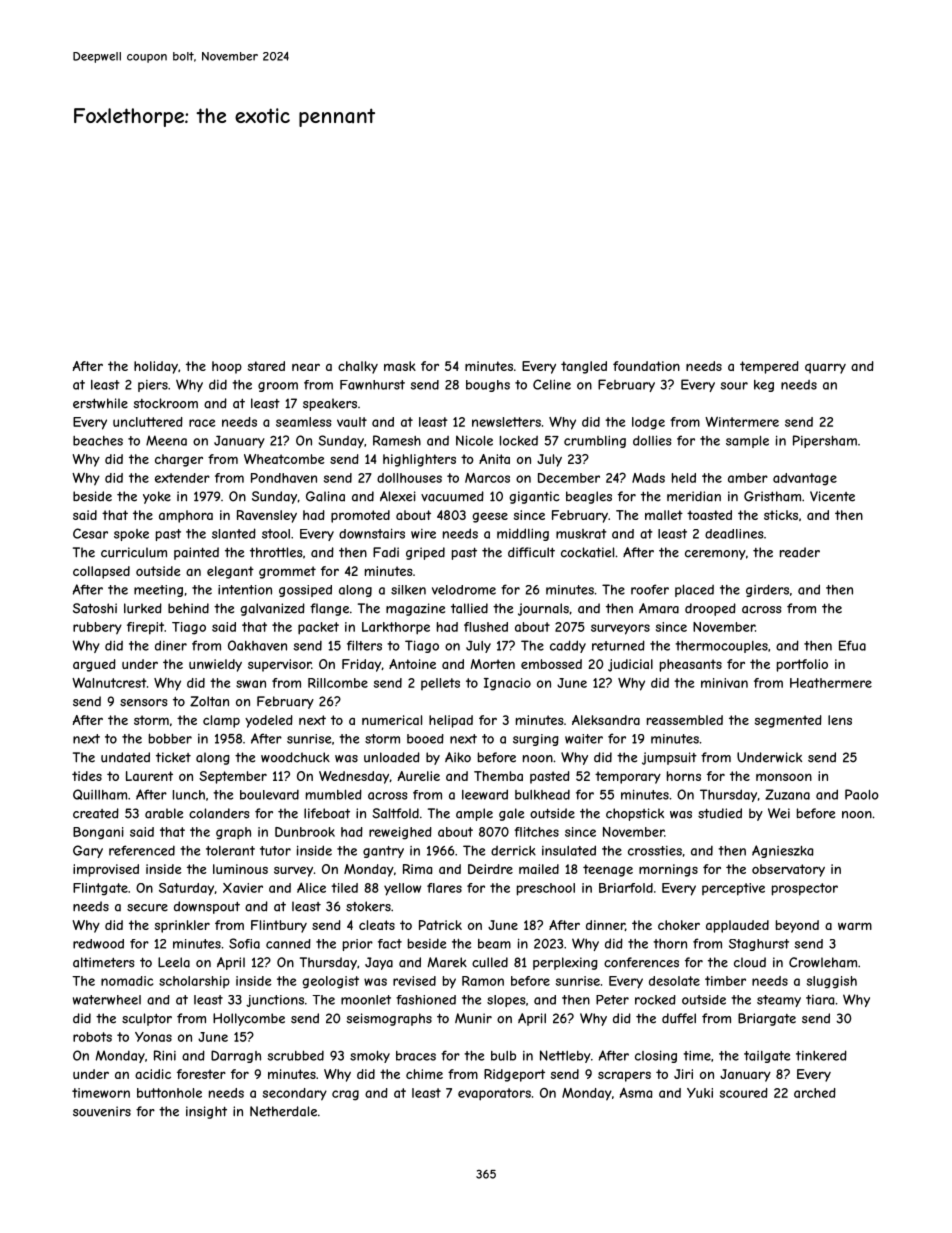 This screenshot has height=1233, width=952. I want to click on velodrome, so click(464, 590).
